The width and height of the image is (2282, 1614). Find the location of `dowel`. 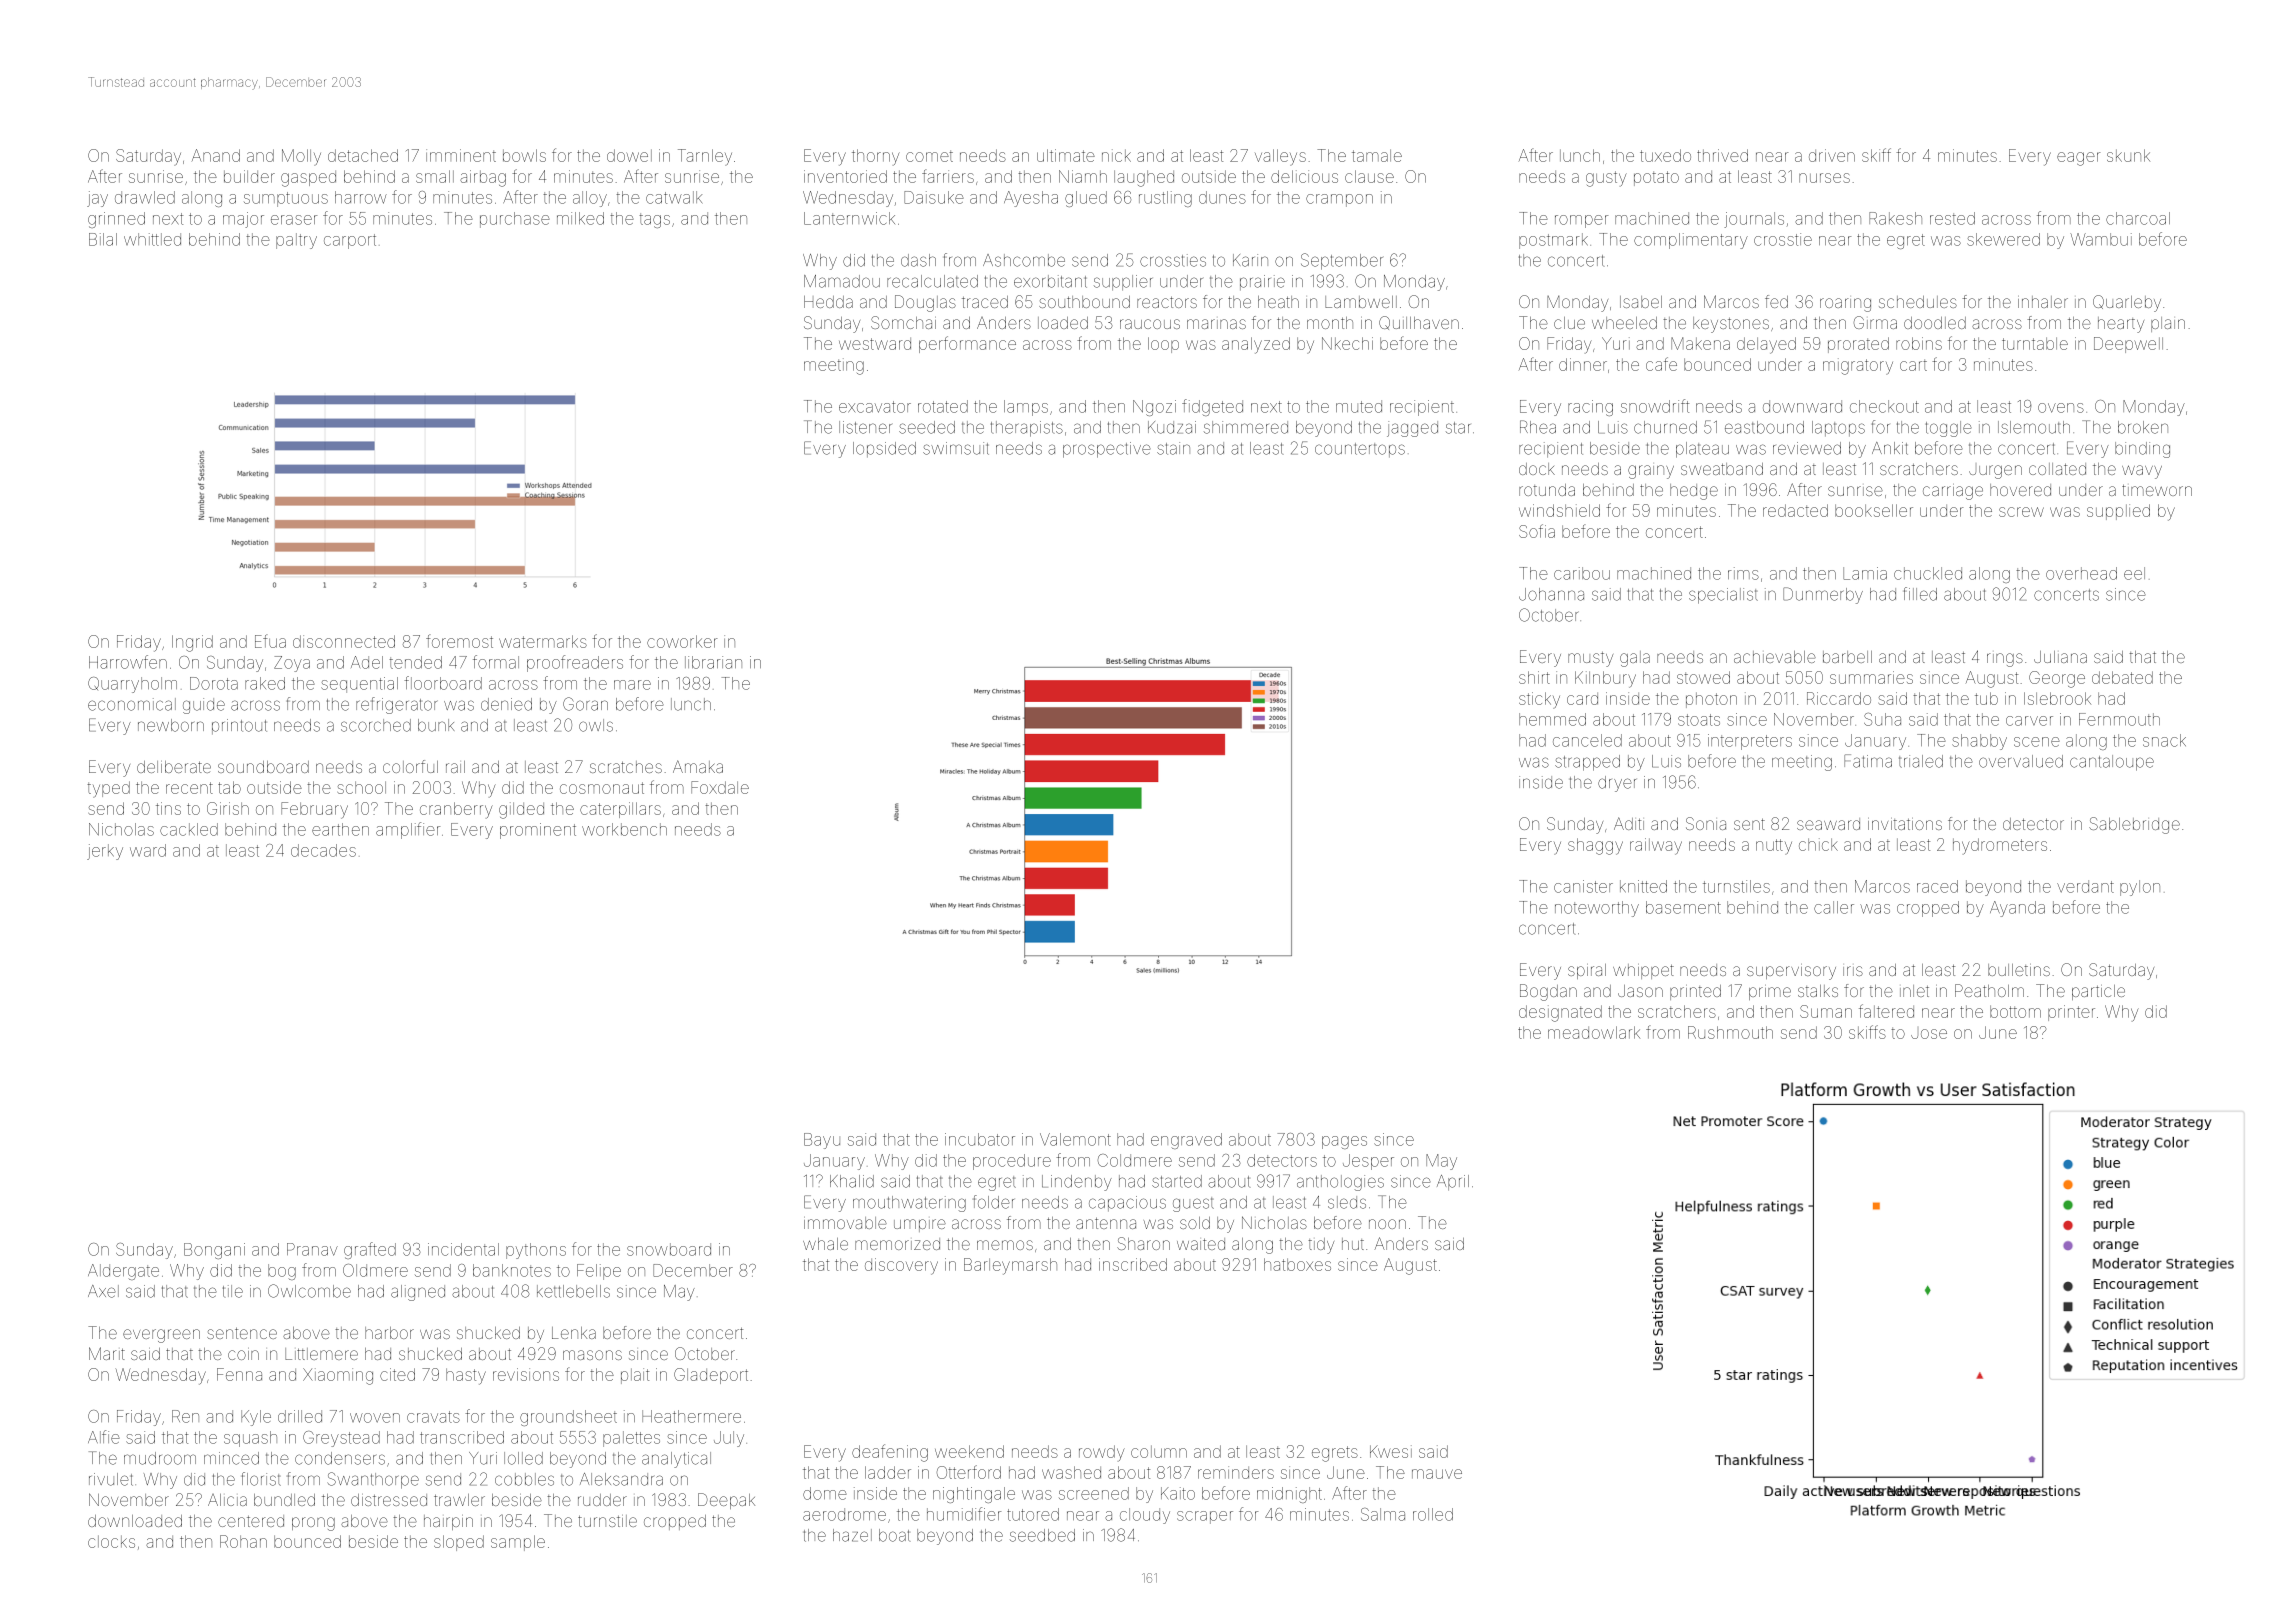

dowel is located at coordinates (629, 155).
